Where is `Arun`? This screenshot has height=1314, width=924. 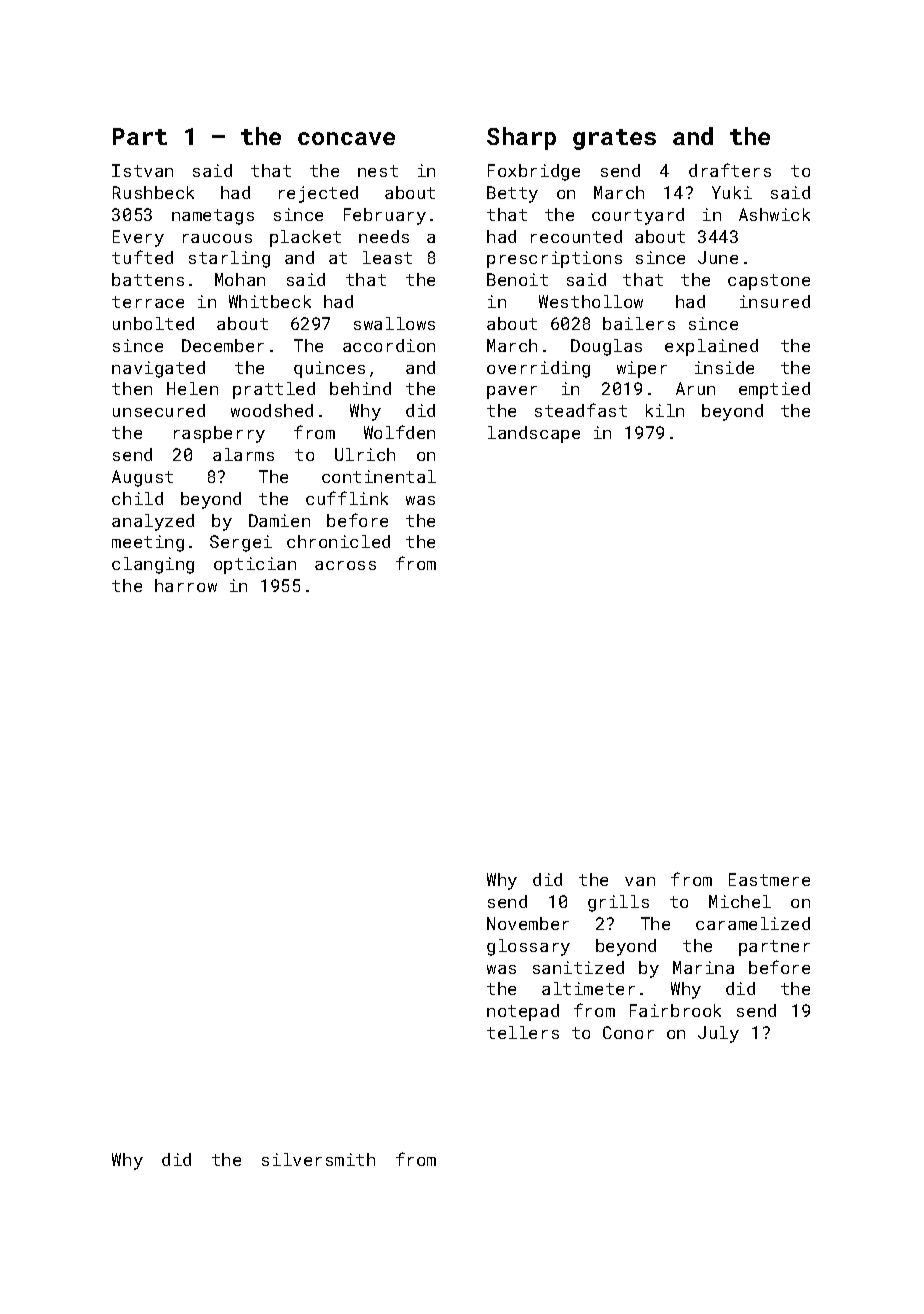
Arun is located at coordinates (695, 388).
